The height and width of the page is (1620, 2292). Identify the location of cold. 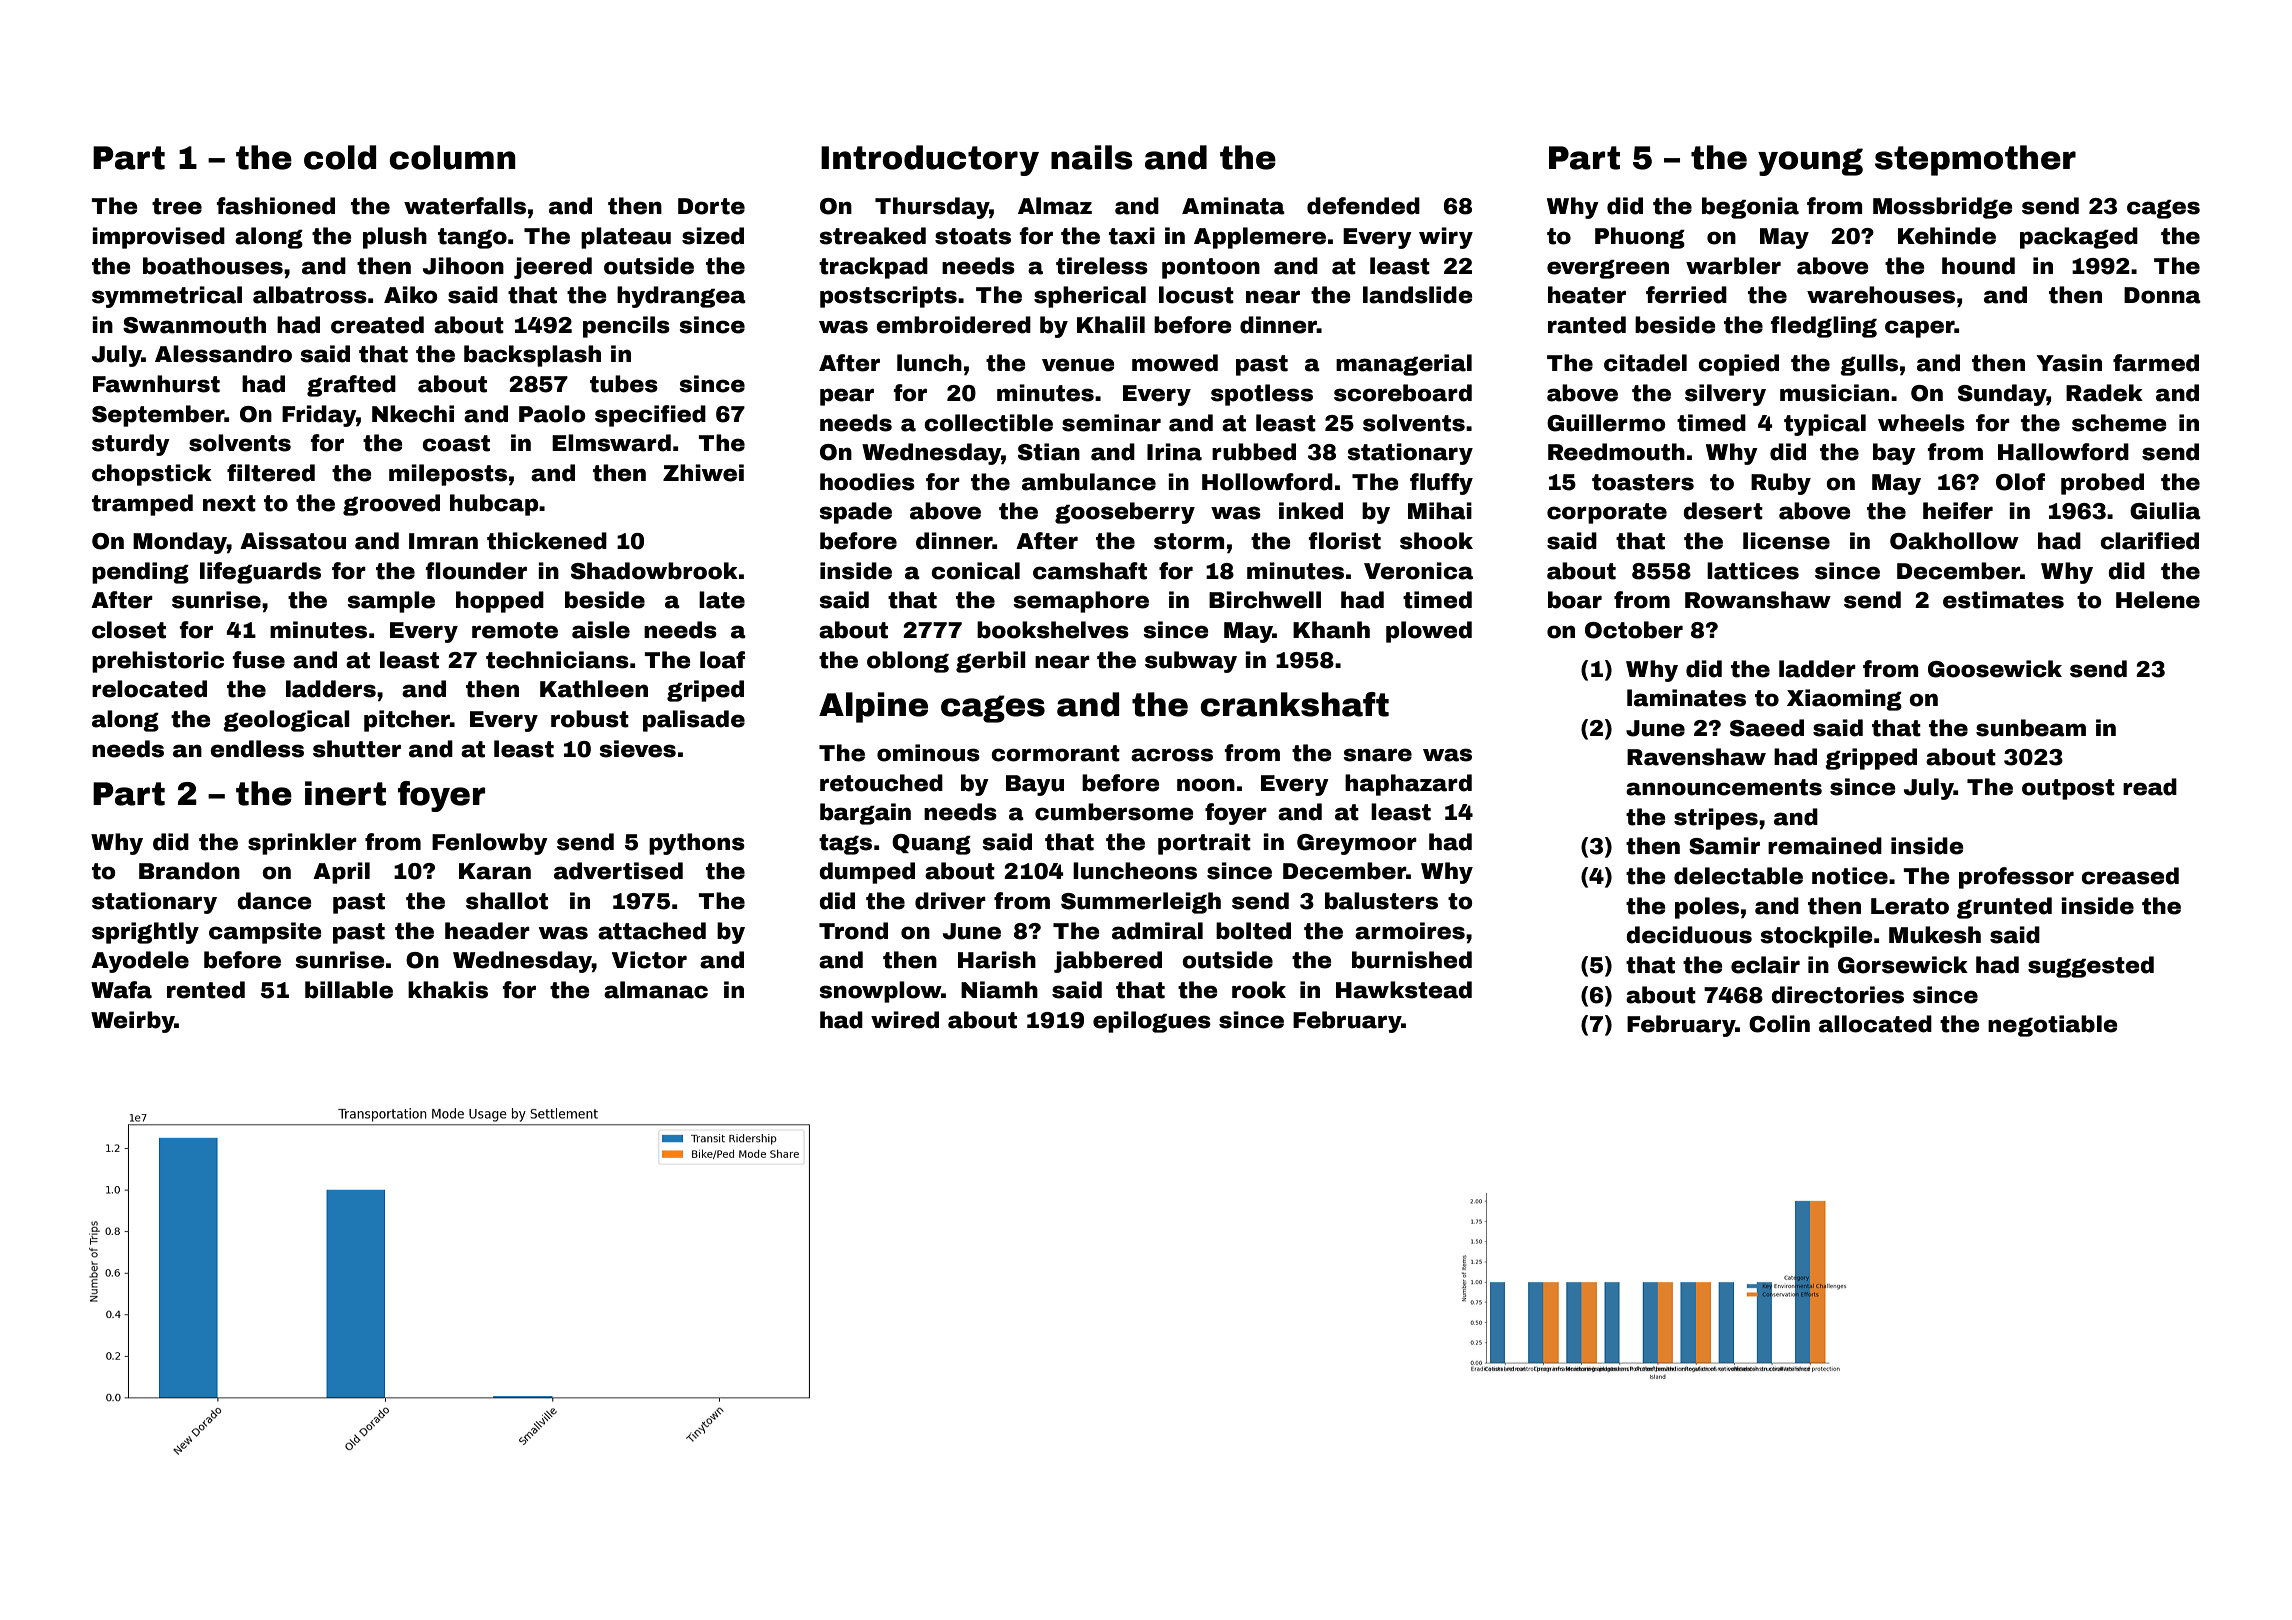
(340, 157).
